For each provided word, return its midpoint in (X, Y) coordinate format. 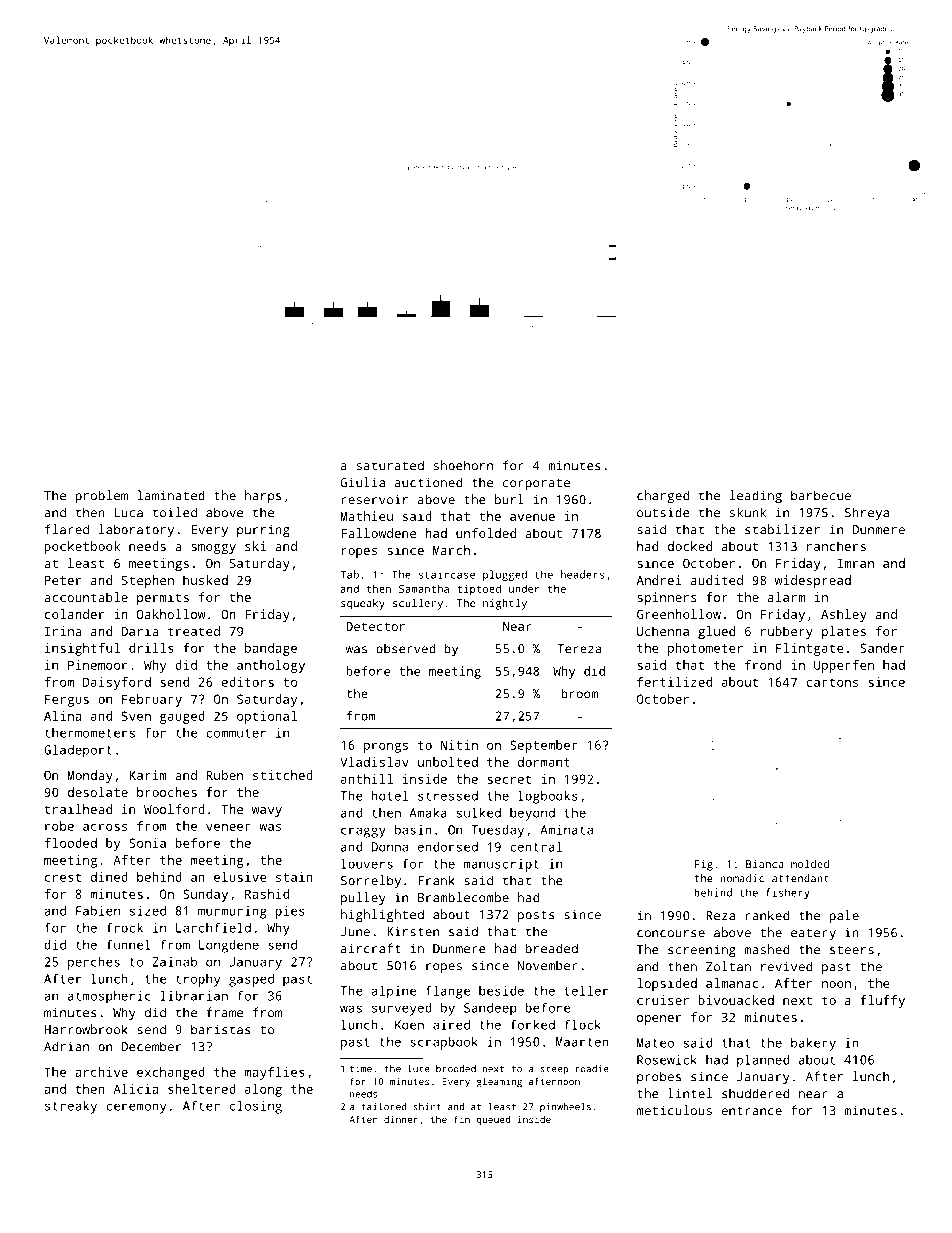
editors (248, 682)
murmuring (232, 912)
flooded (71, 843)
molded (810, 864)
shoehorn (463, 465)
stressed (448, 796)
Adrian (66, 1046)
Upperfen (844, 666)
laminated (171, 495)
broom (579, 693)
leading (756, 497)
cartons (832, 682)
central (536, 846)
